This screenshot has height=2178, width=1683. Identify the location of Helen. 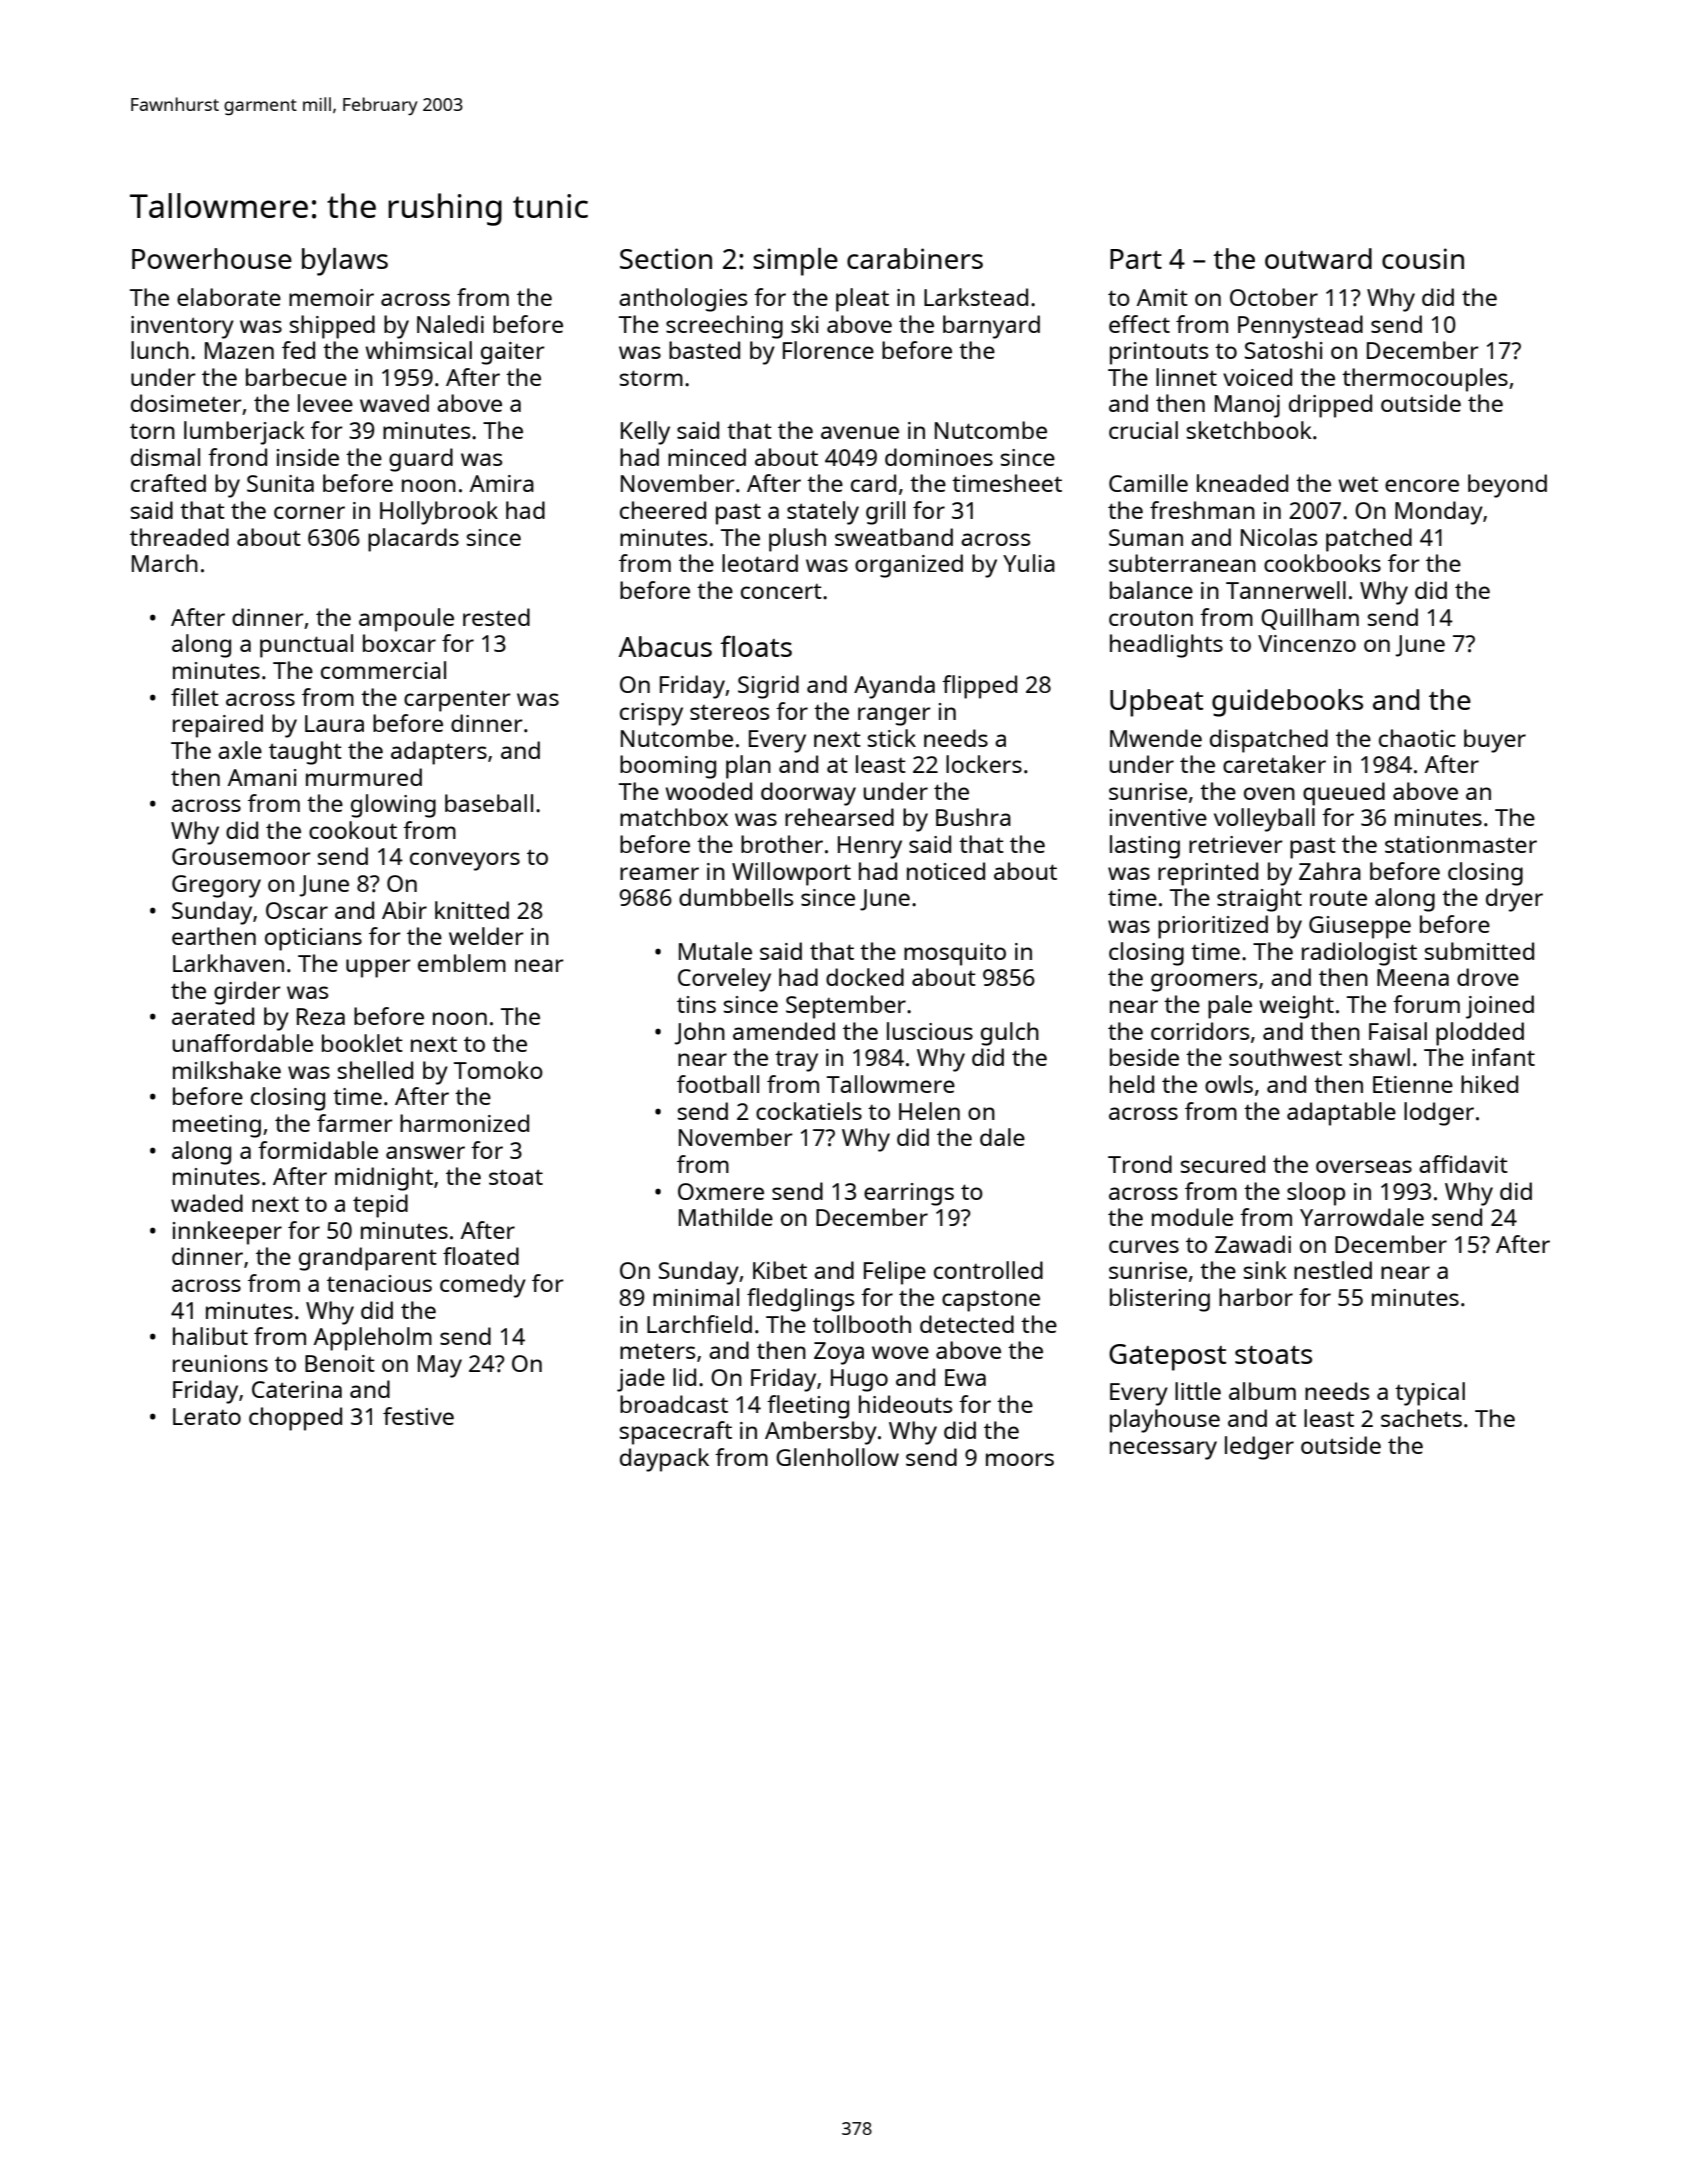
(929, 1111).
